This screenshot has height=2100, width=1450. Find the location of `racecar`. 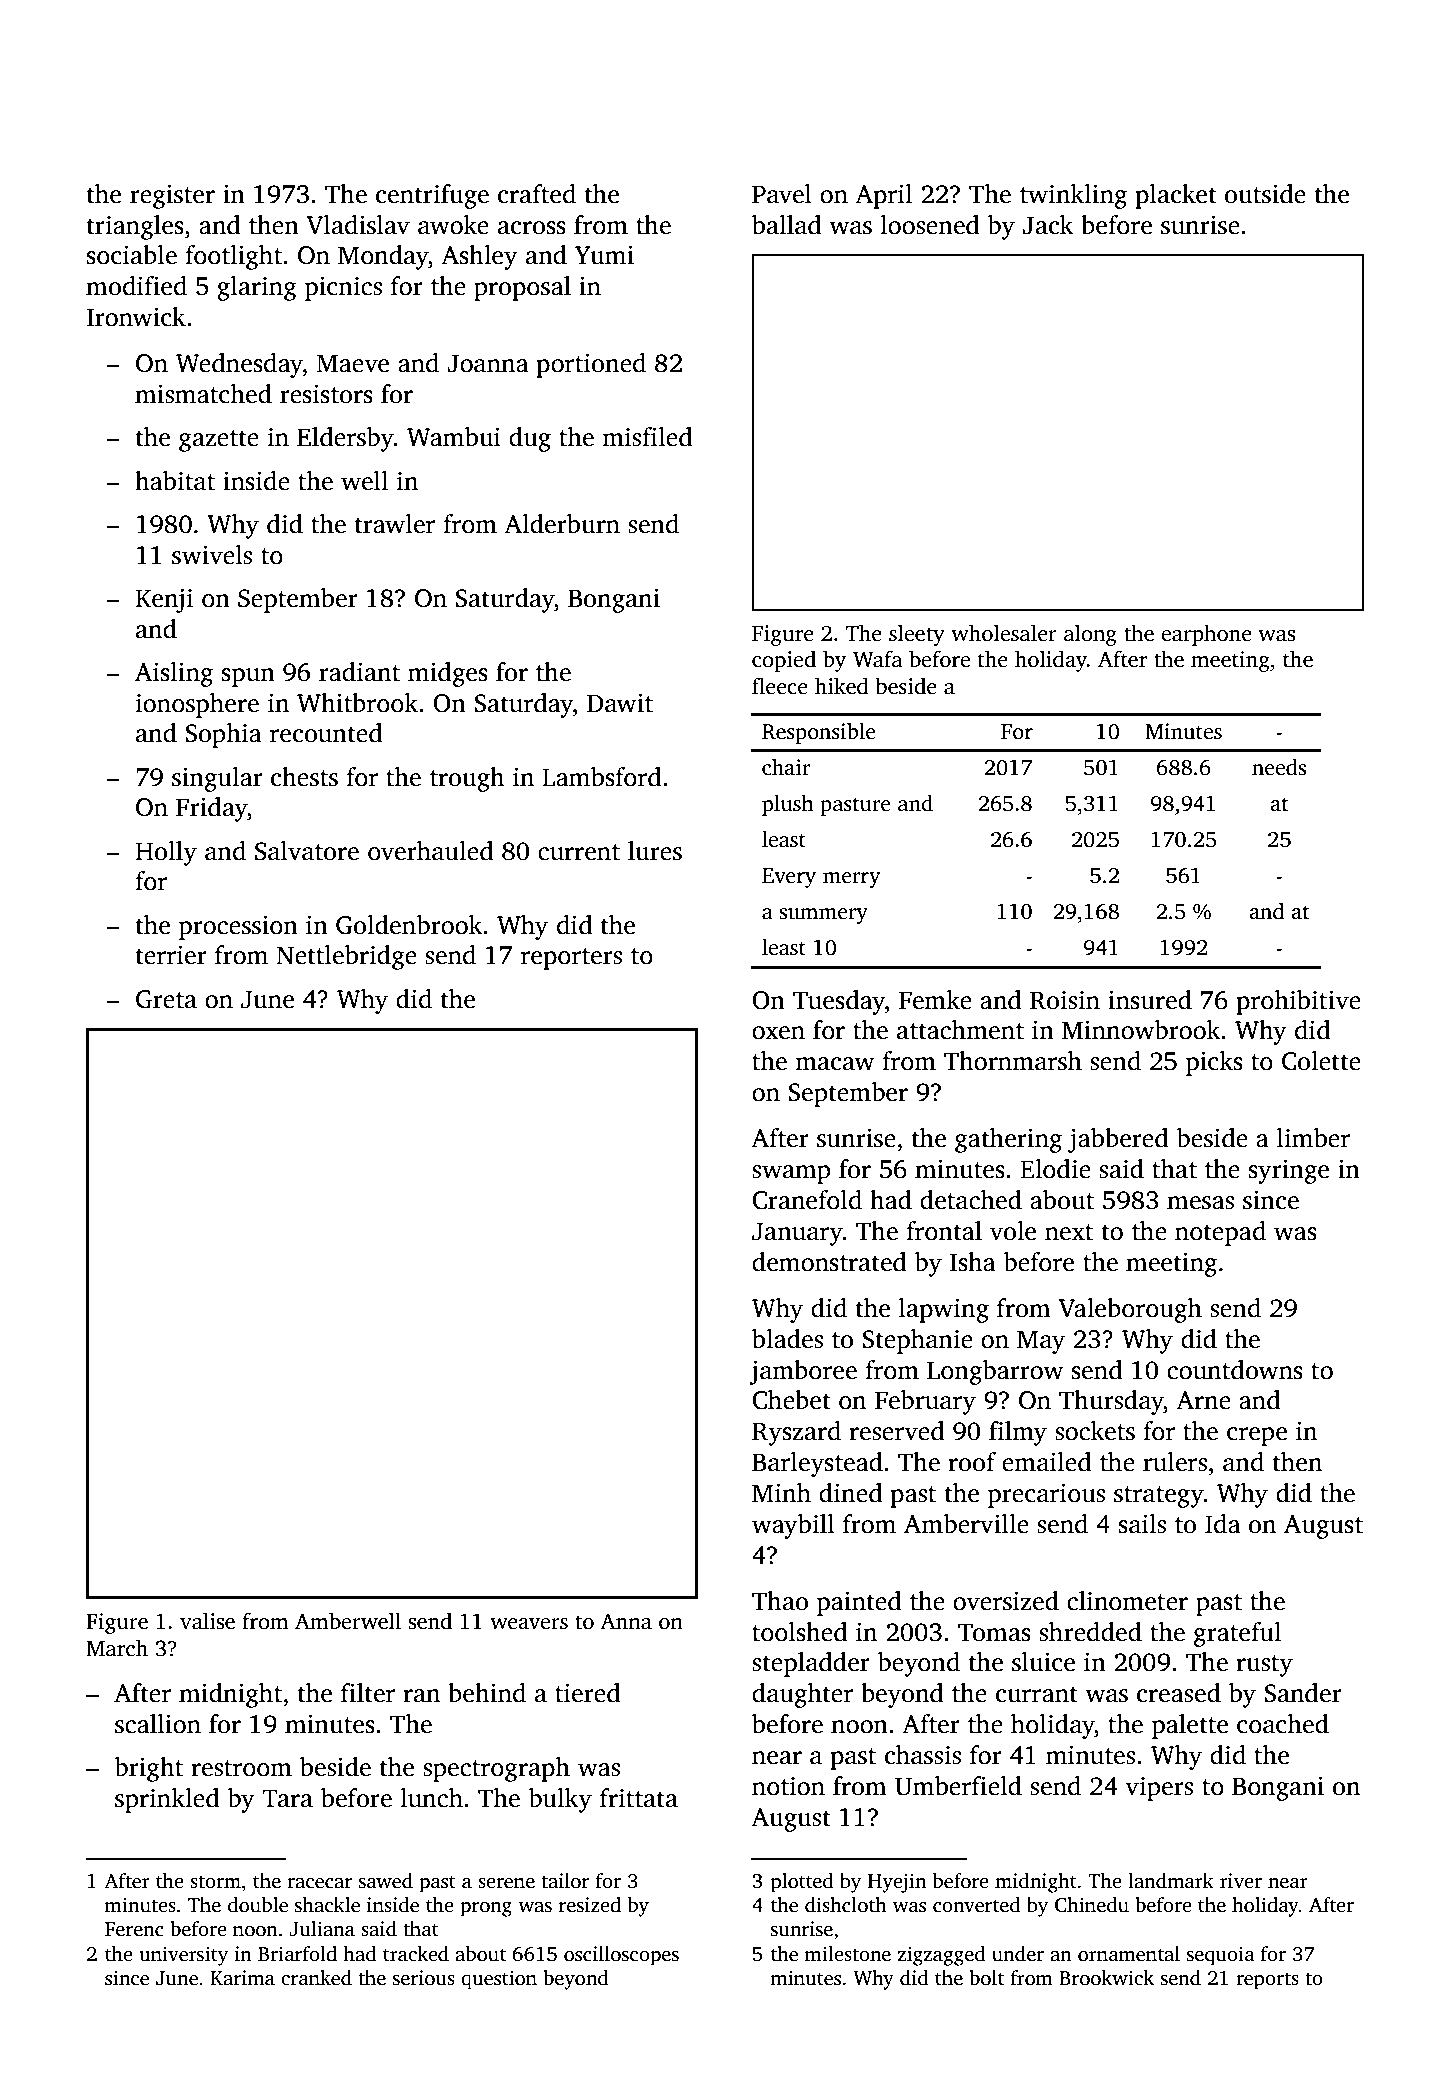

racecar is located at coordinates (319, 1883).
